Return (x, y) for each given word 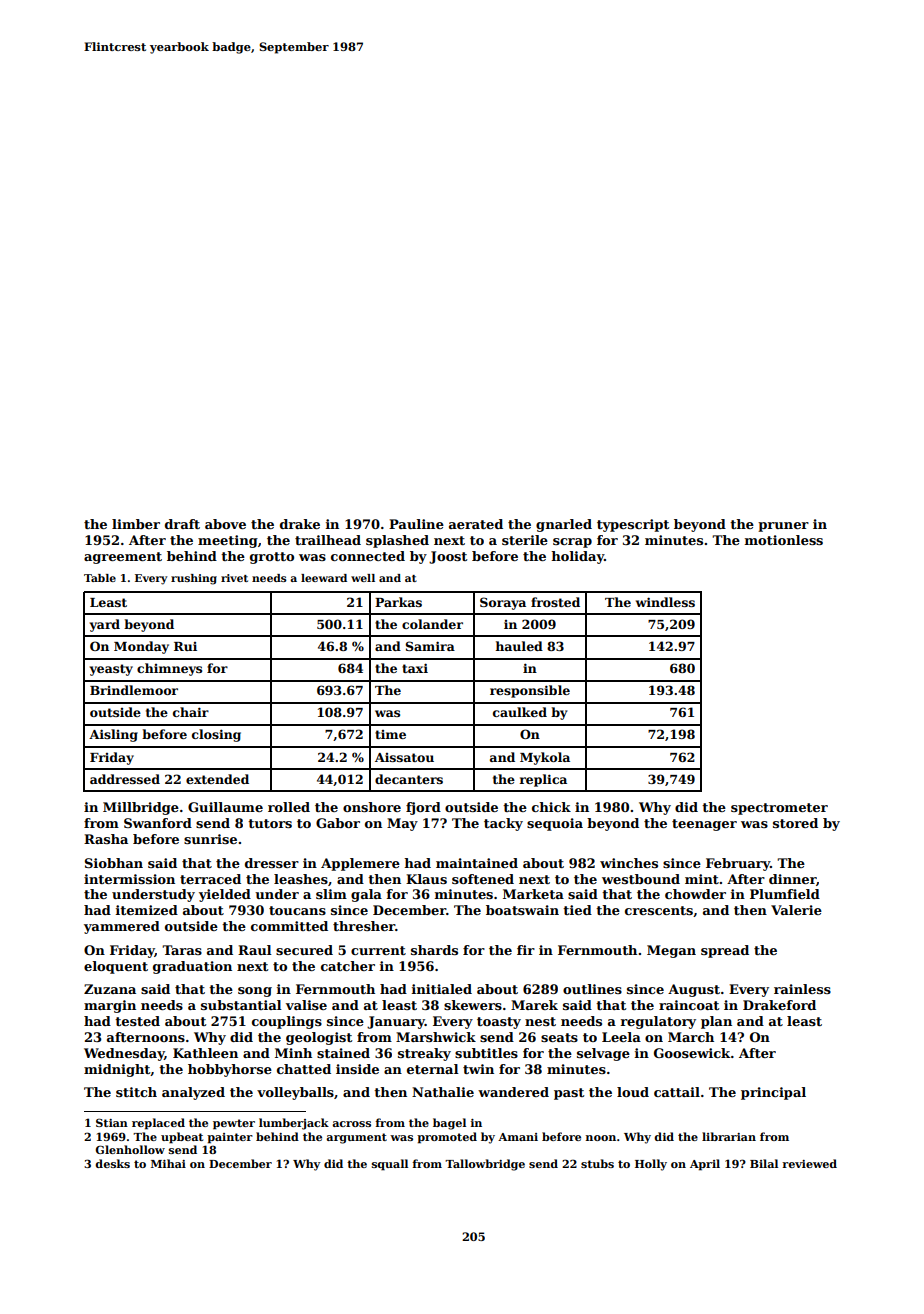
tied (577, 910)
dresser (272, 863)
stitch (136, 1092)
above (225, 524)
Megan (671, 951)
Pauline (416, 524)
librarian (729, 1136)
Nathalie (443, 1092)
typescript (633, 525)
